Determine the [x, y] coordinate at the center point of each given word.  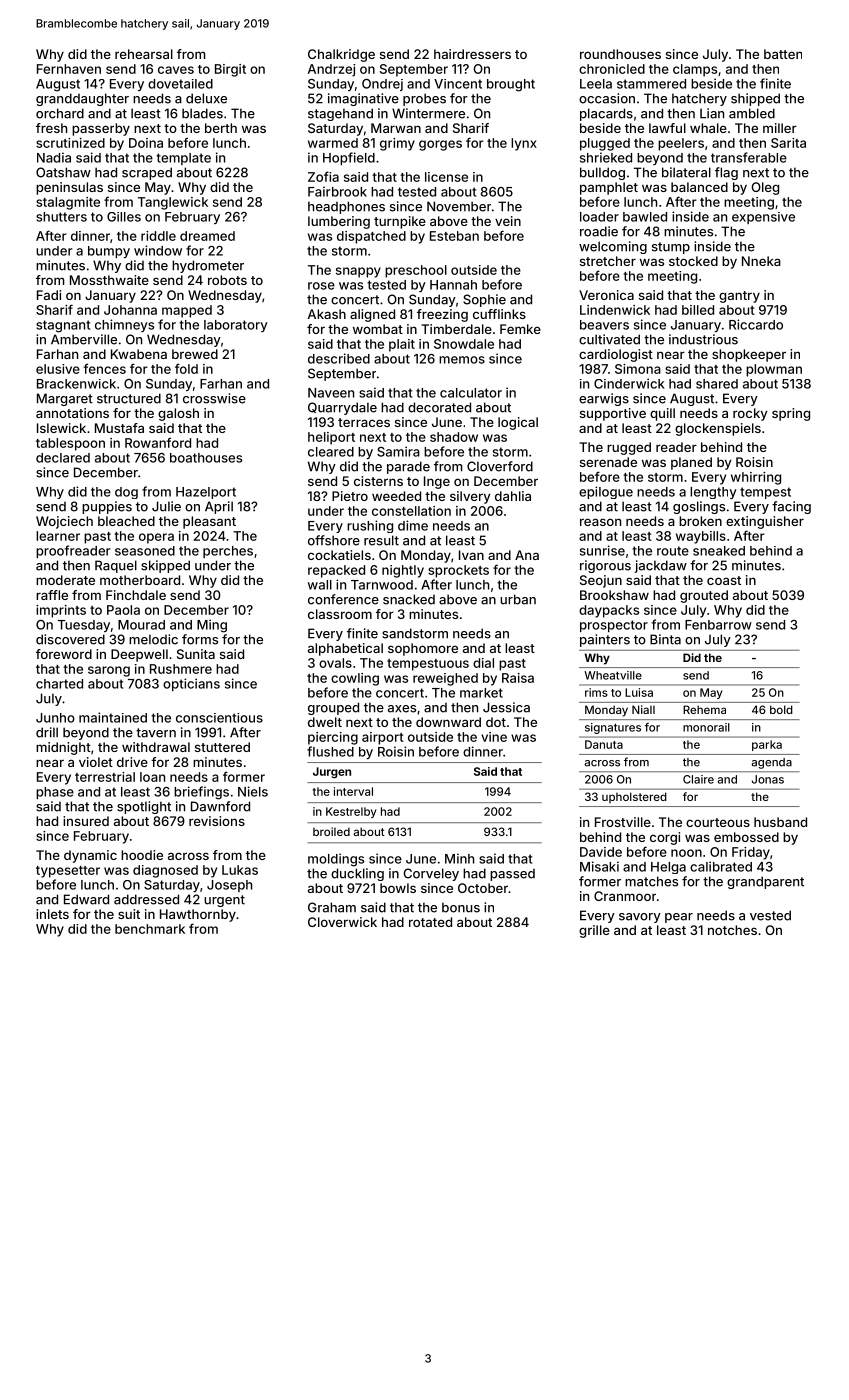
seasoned [145, 551]
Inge [437, 482]
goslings [699, 507]
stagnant [63, 326]
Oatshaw [63, 172]
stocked [693, 261]
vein [508, 221]
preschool [416, 271]
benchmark [150, 929]
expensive [763, 218]
